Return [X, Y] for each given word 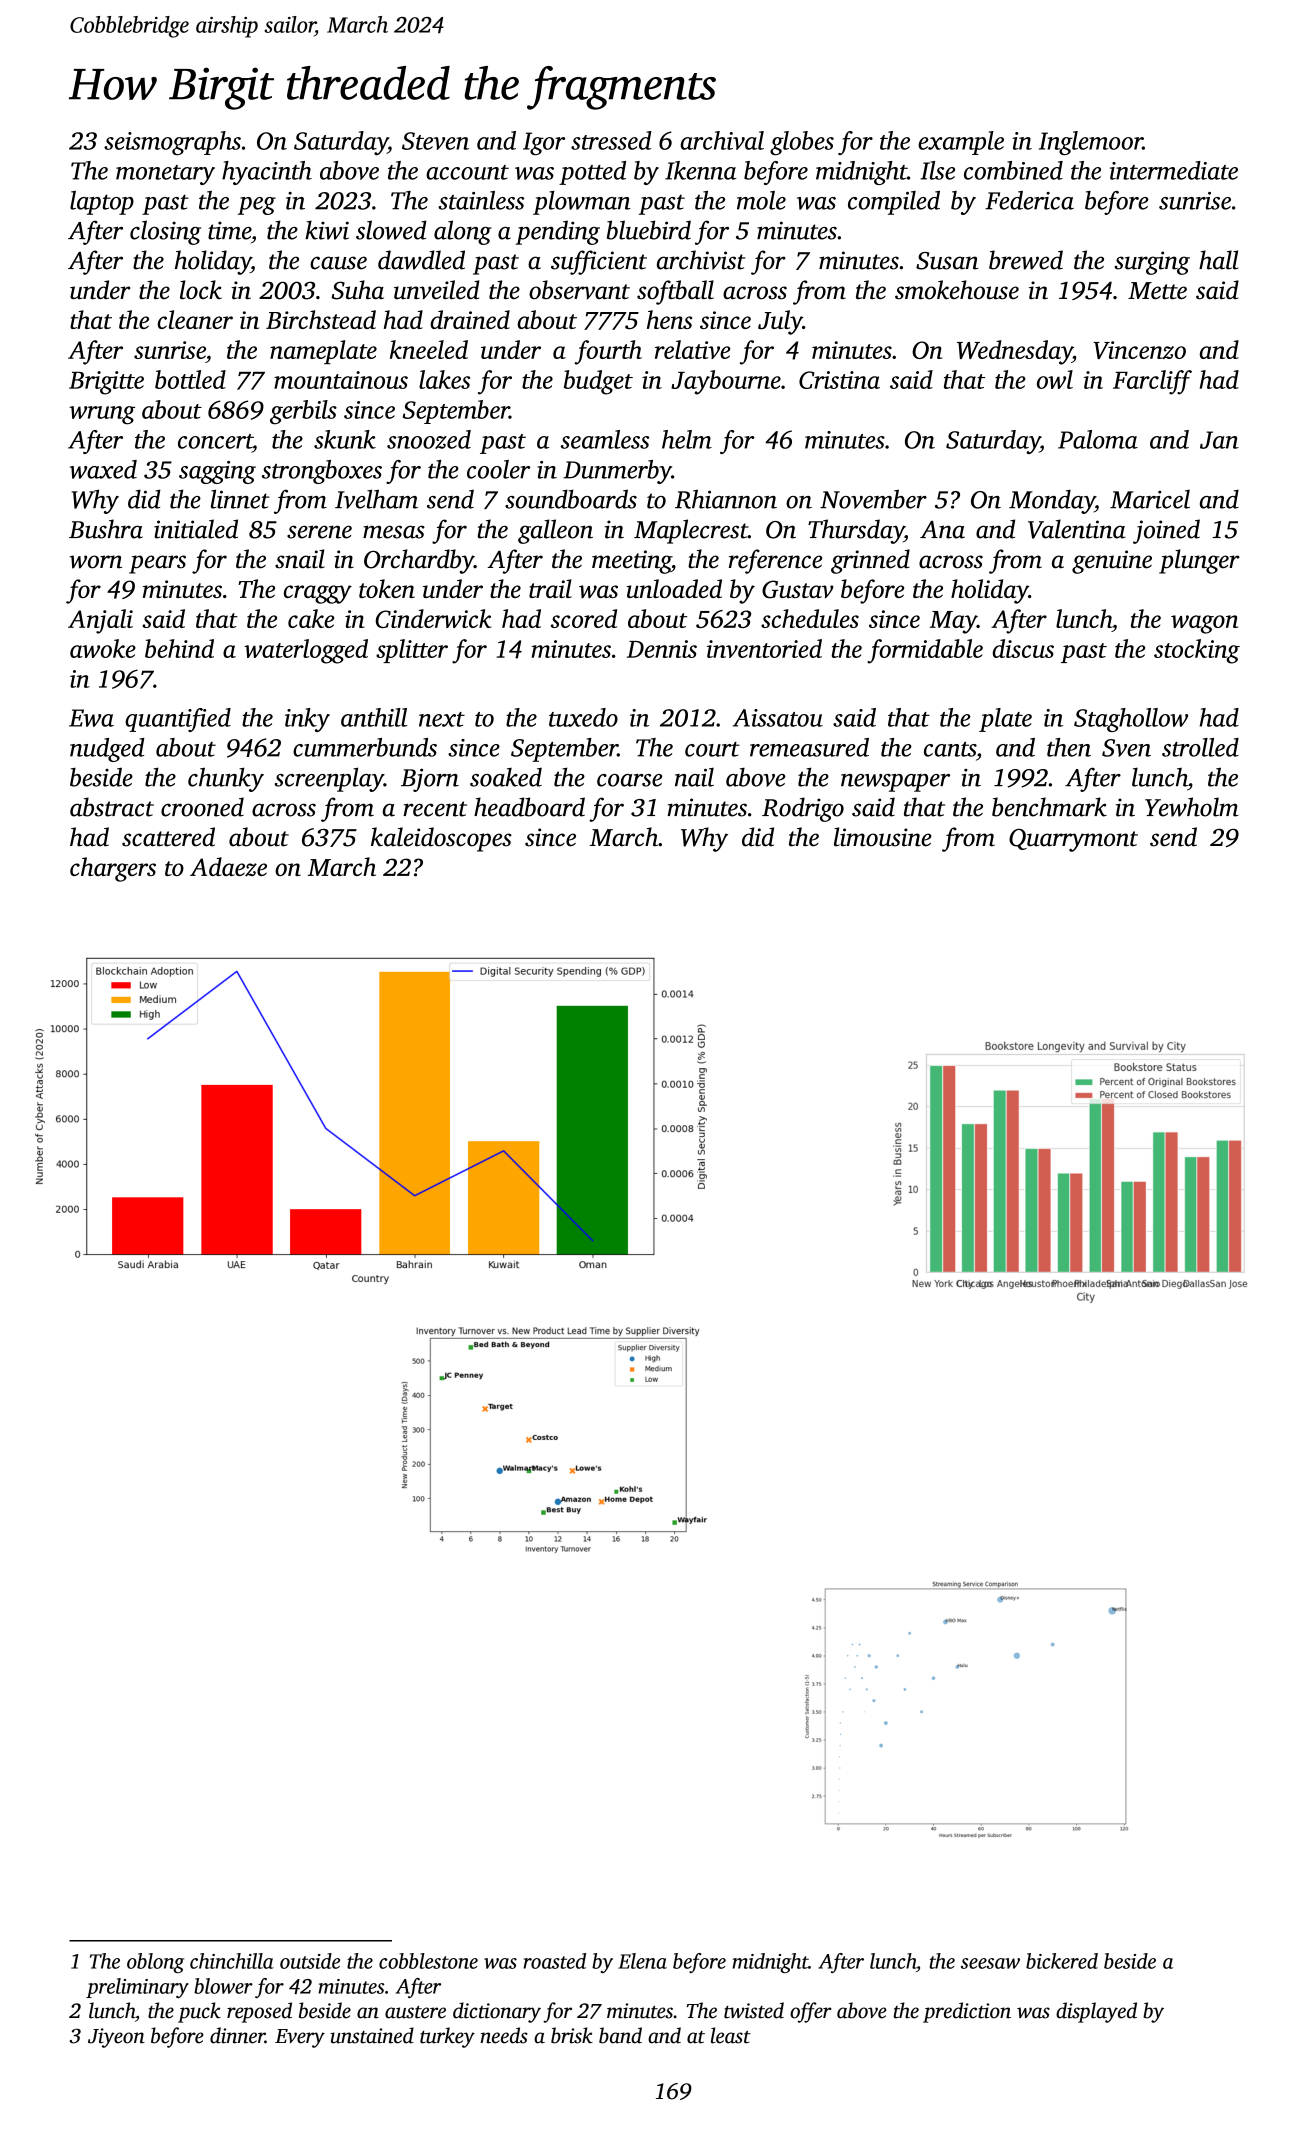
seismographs [172, 143]
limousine [883, 837]
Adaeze [228, 867]
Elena [642, 1961]
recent [435, 809]
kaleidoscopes [441, 839]
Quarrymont [1073, 840]
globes [802, 143]
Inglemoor [1091, 143]
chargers [113, 869]
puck [199, 2012]
